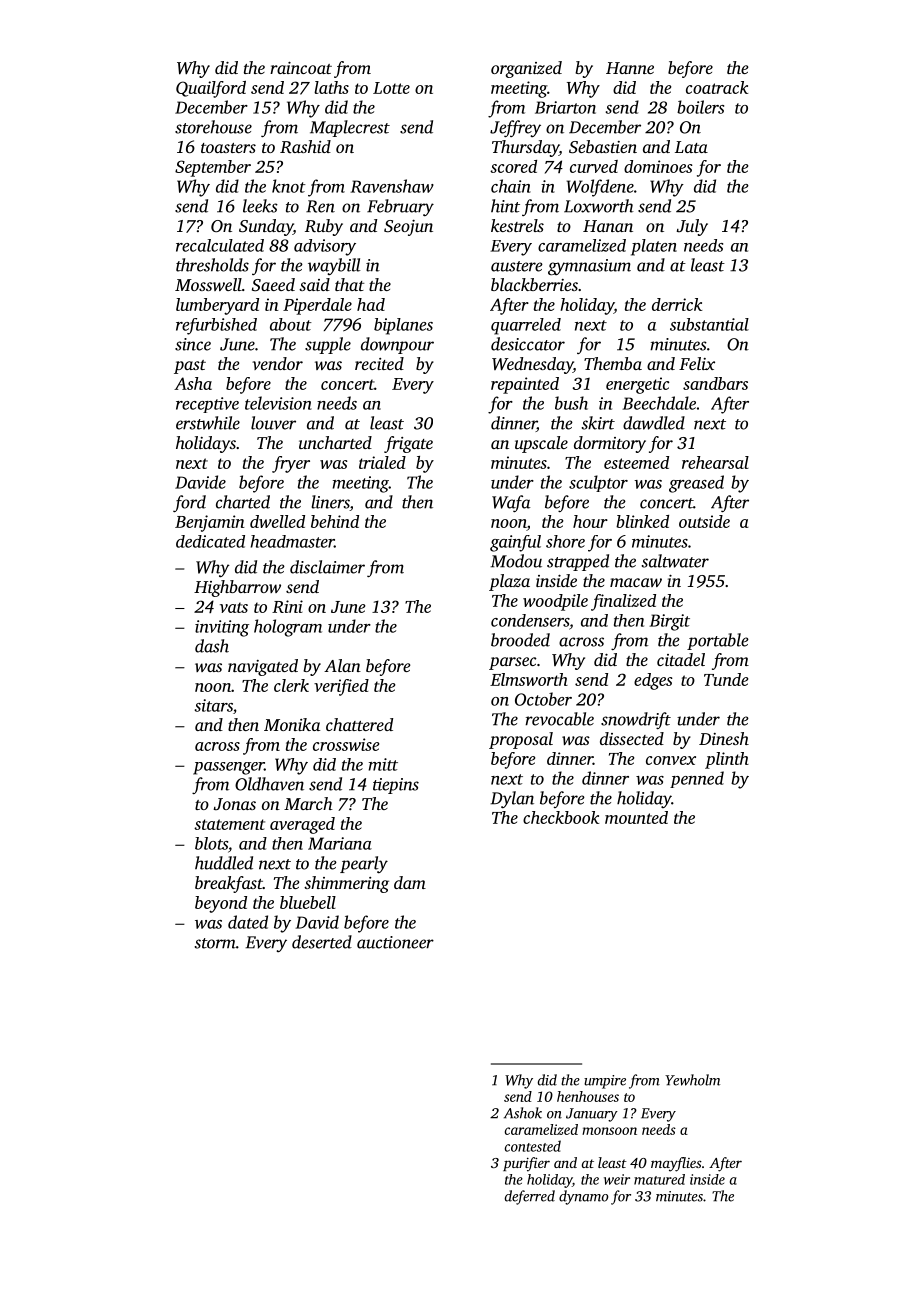 The image size is (924, 1311). I want to click on Yewholm, so click(692, 1080).
